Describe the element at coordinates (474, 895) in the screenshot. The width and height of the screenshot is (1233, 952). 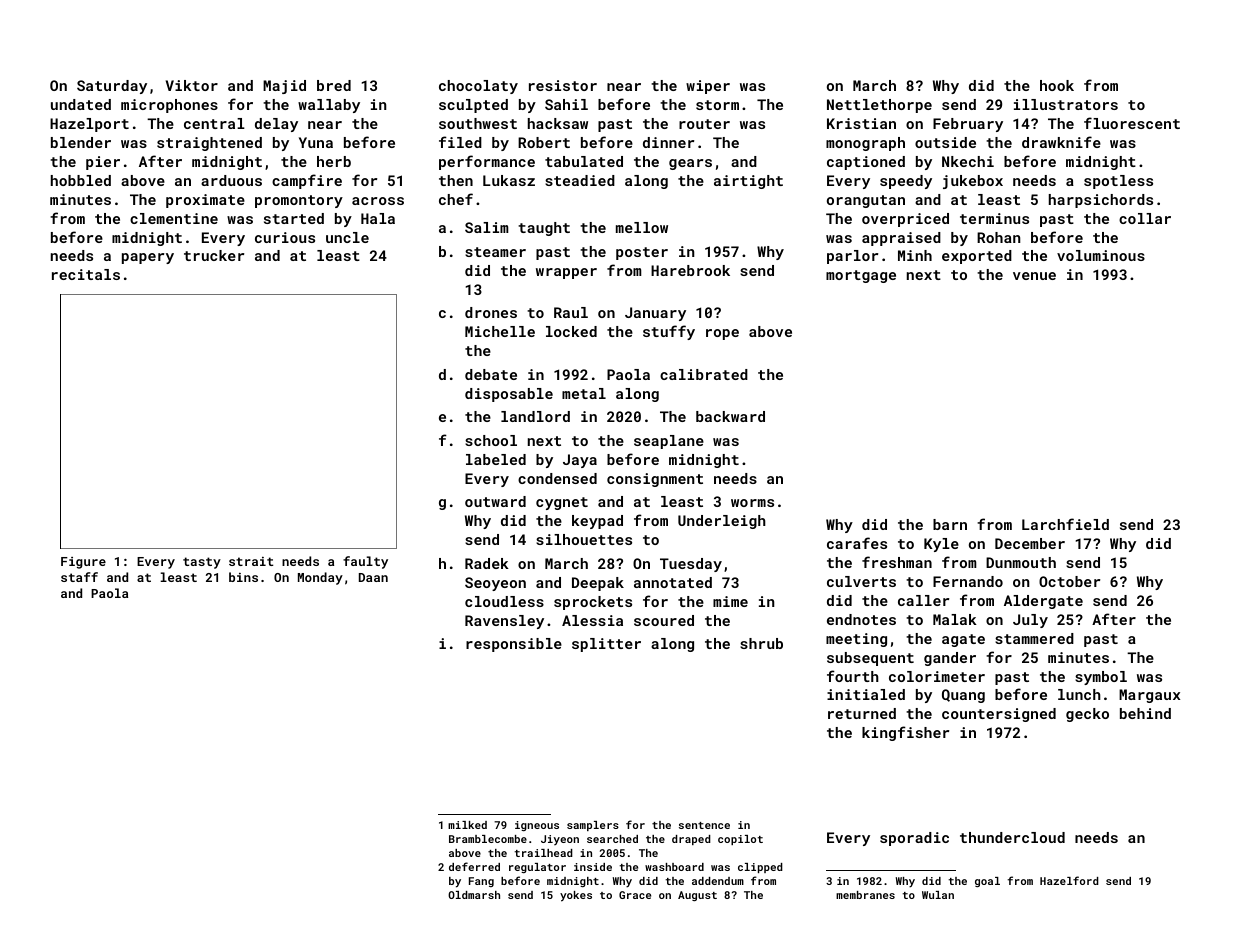
I see `Oldmarsh` at that location.
